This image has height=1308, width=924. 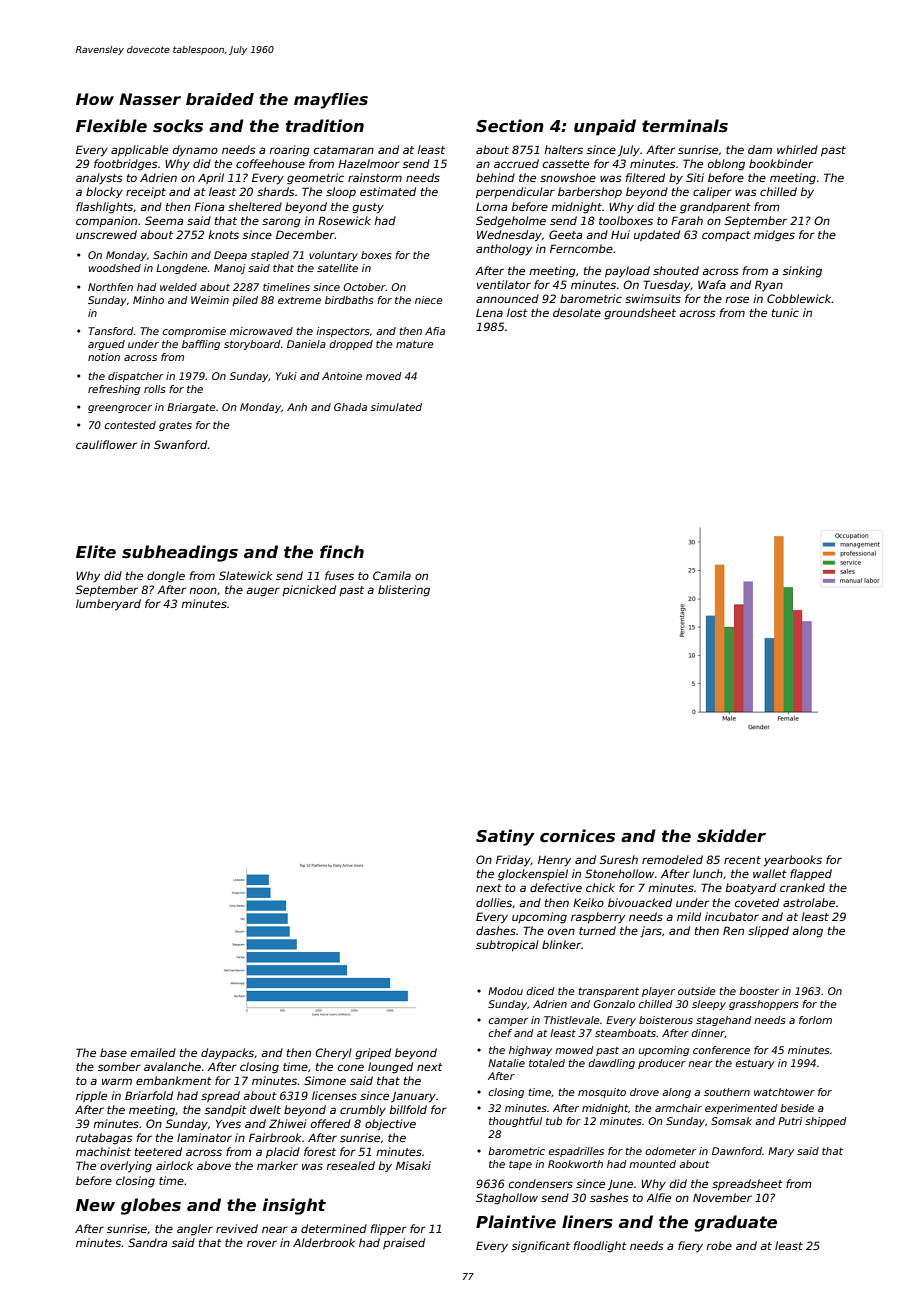 I want to click on estimated, so click(x=388, y=191).
